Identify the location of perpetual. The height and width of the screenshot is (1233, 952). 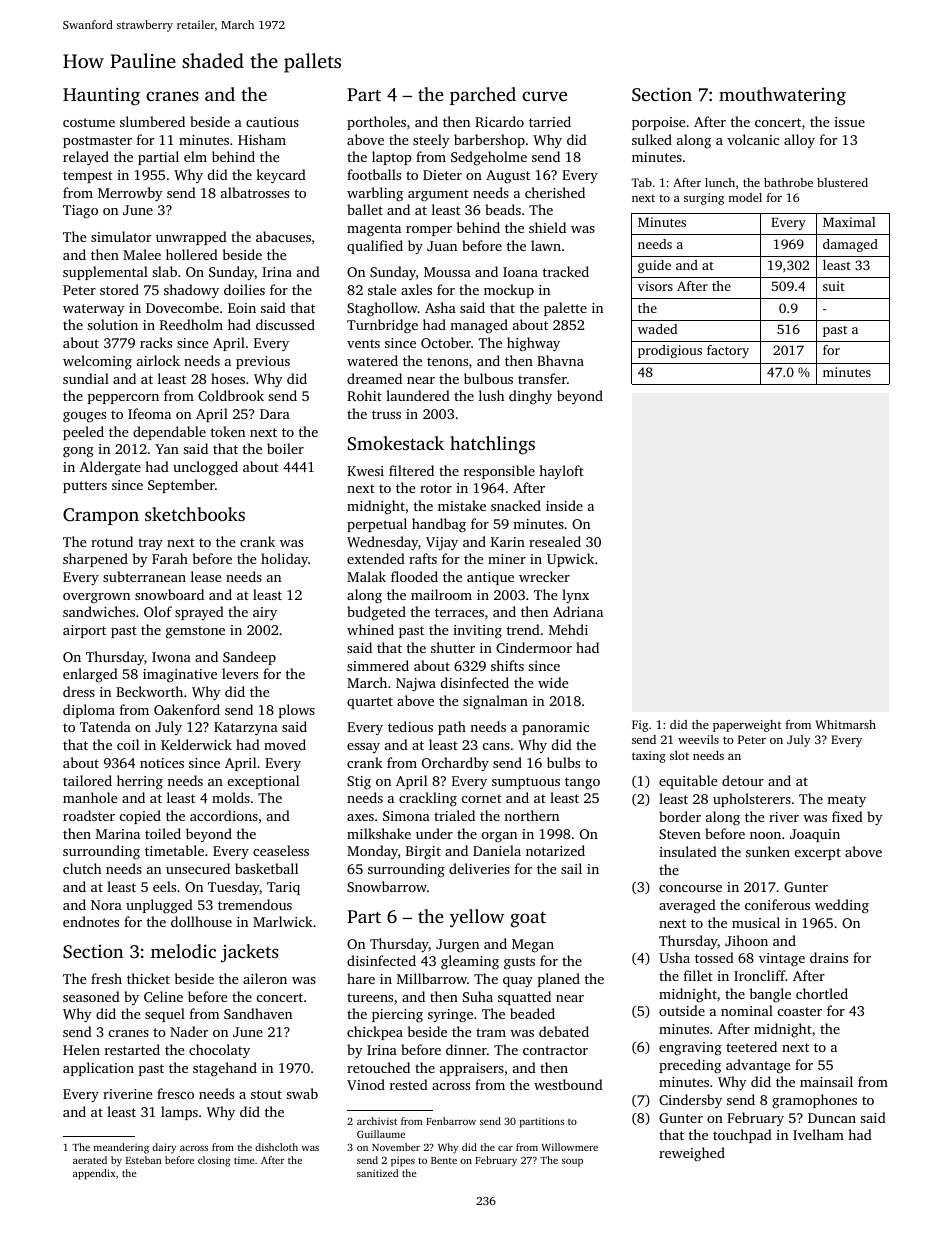
(377, 525).
